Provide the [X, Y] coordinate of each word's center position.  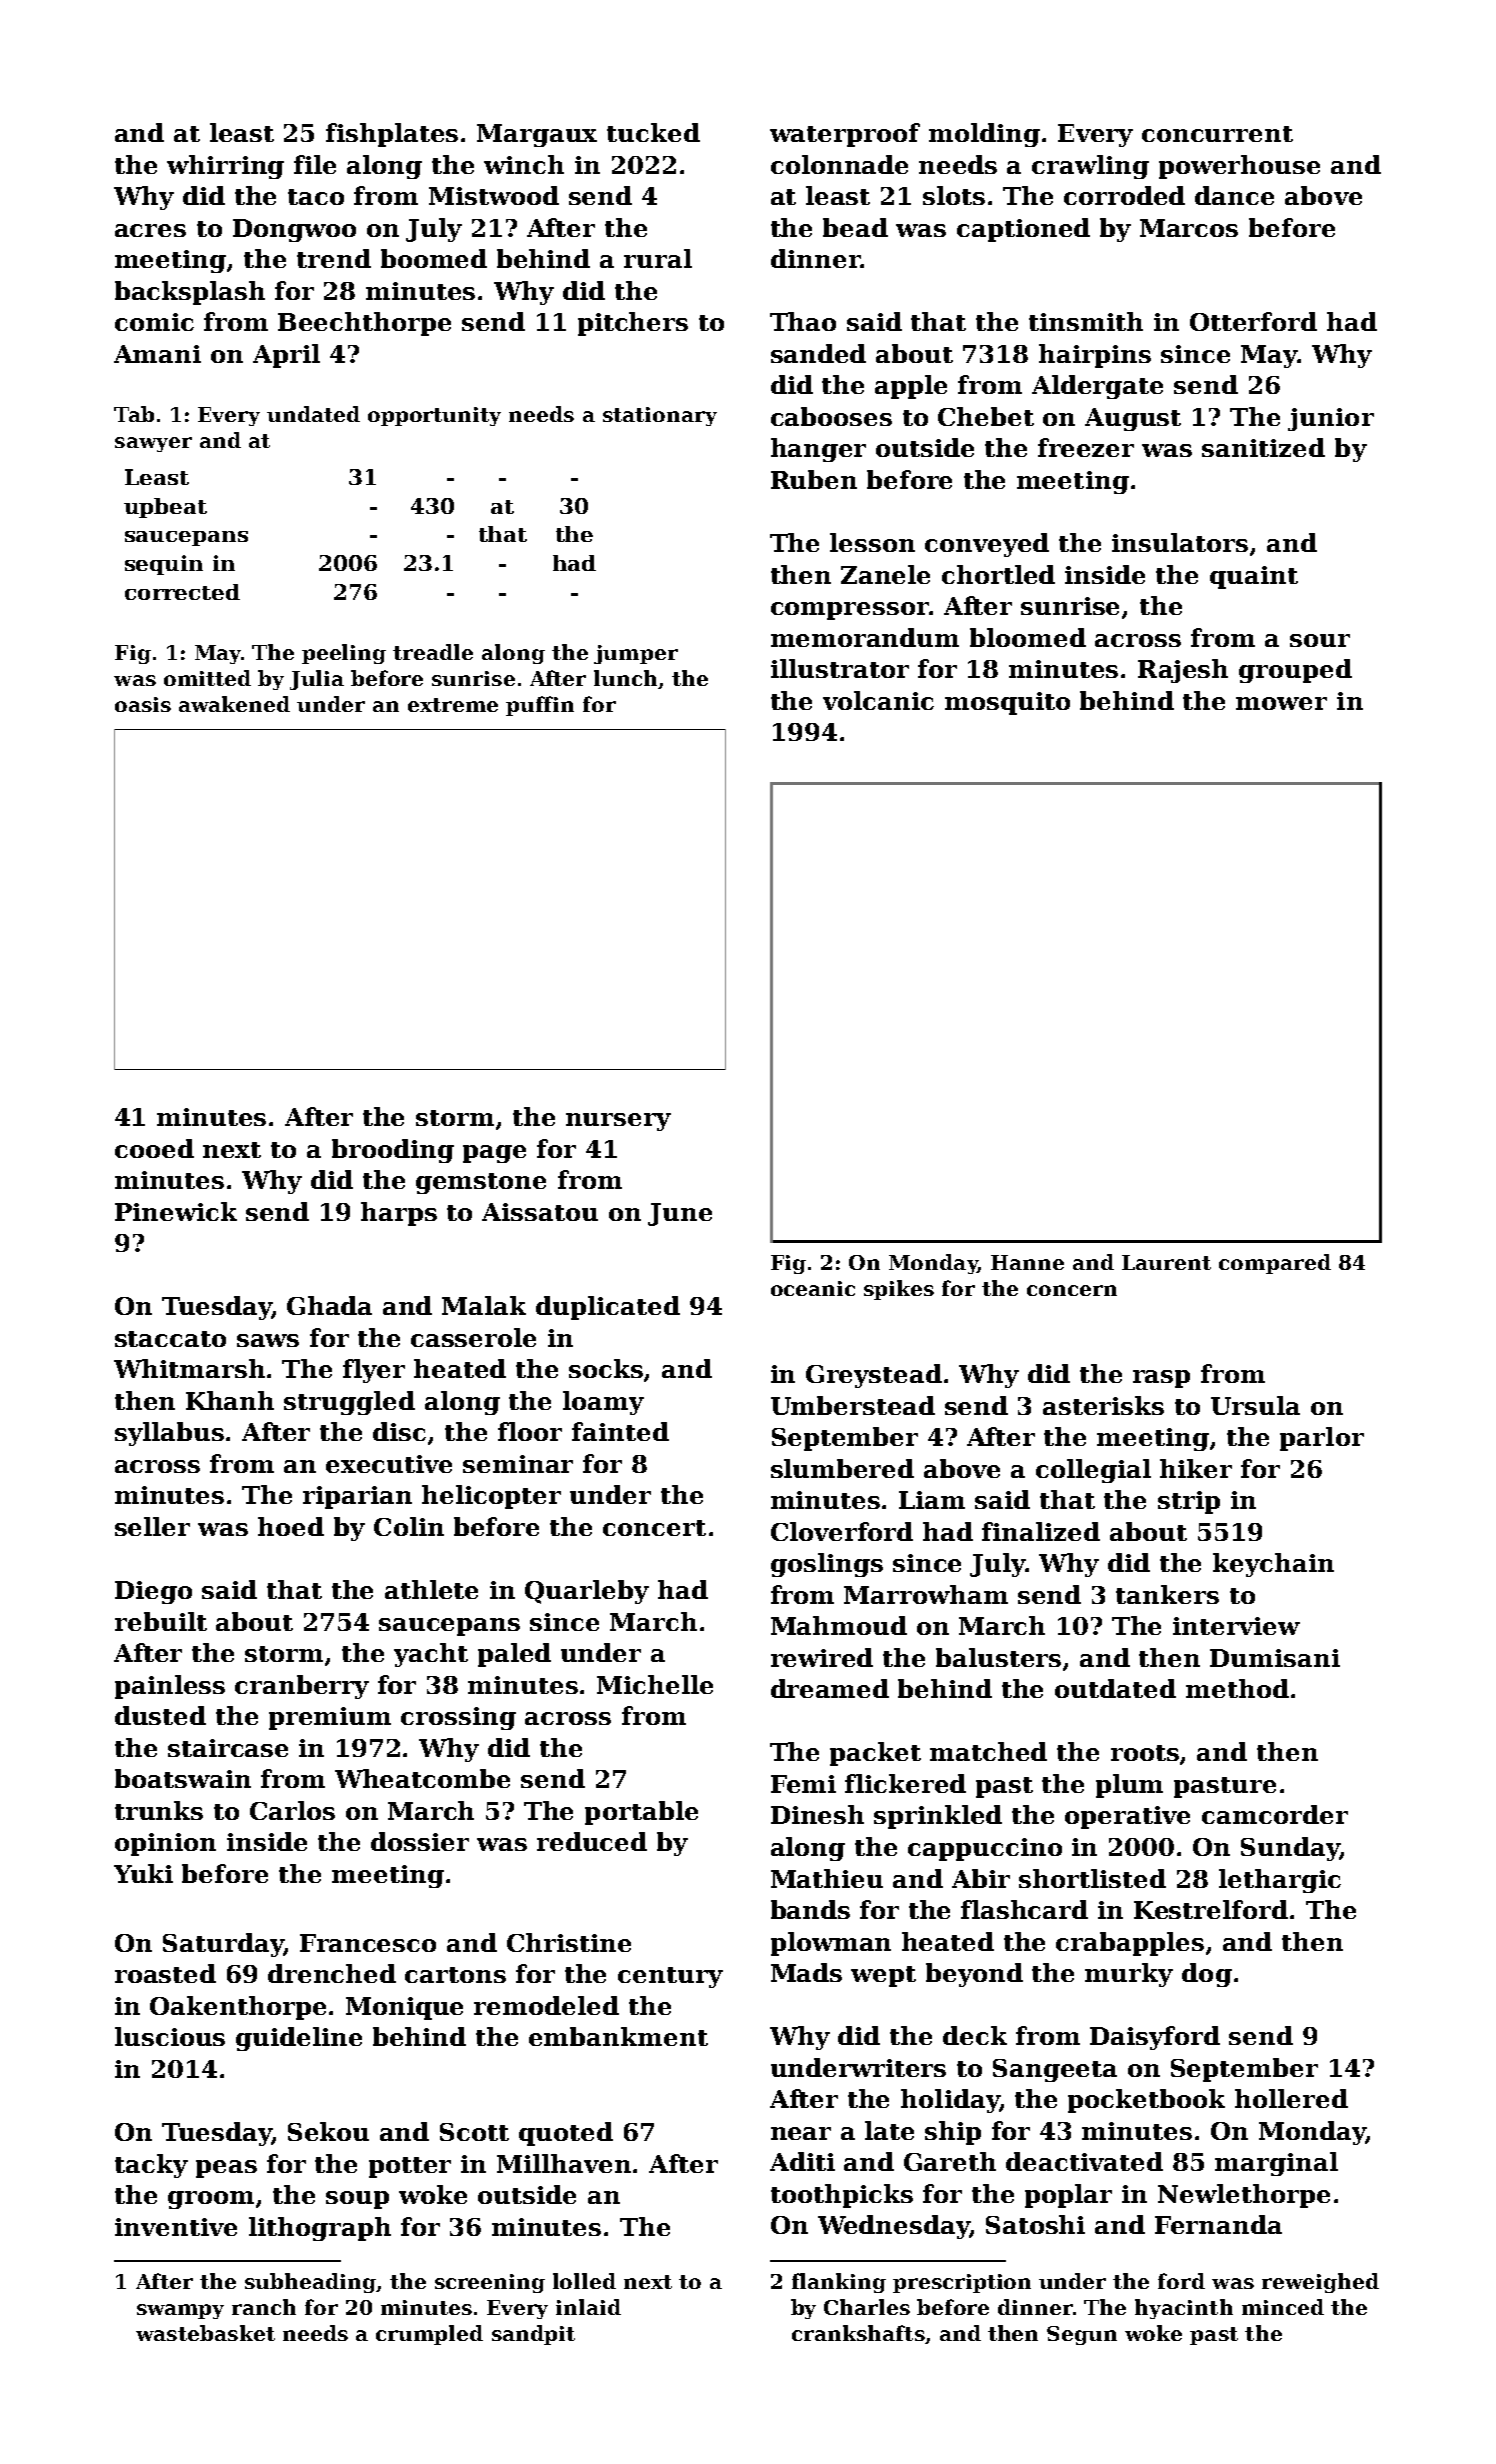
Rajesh [1183, 671]
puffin [540, 706]
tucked [653, 132]
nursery [618, 1122]
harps [399, 1214]
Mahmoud [839, 1625]
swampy [180, 2311]
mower [1281, 703]
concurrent [1217, 134]
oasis [143, 704]
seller [152, 1526]
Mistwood [494, 195]
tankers [1167, 1594]
